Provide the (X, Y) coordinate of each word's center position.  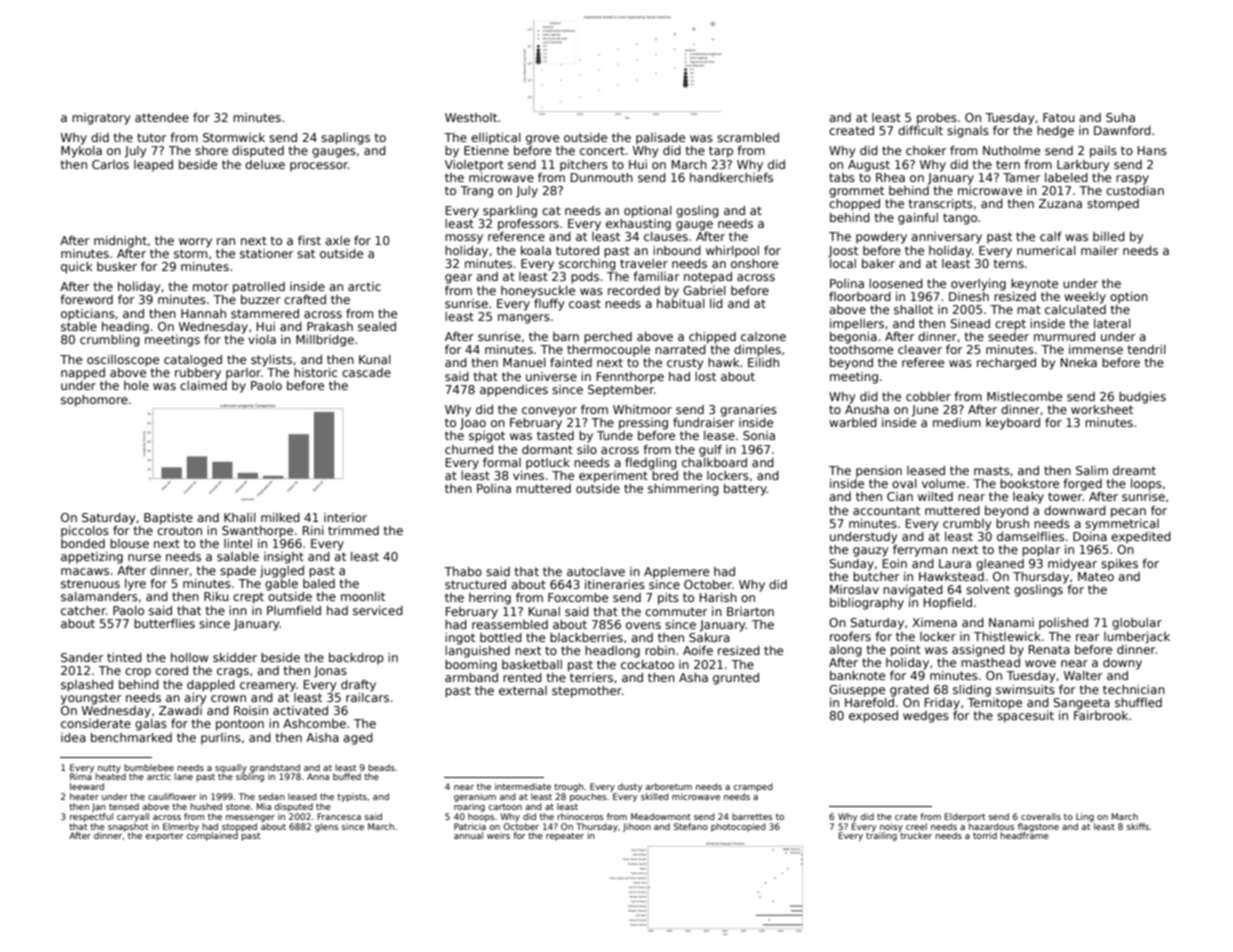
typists (352, 797)
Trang (476, 192)
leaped (153, 166)
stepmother (587, 692)
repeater (565, 837)
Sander (82, 657)
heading (125, 328)
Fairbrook (1101, 715)
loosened (896, 283)
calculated (1075, 309)
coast (585, 303)
